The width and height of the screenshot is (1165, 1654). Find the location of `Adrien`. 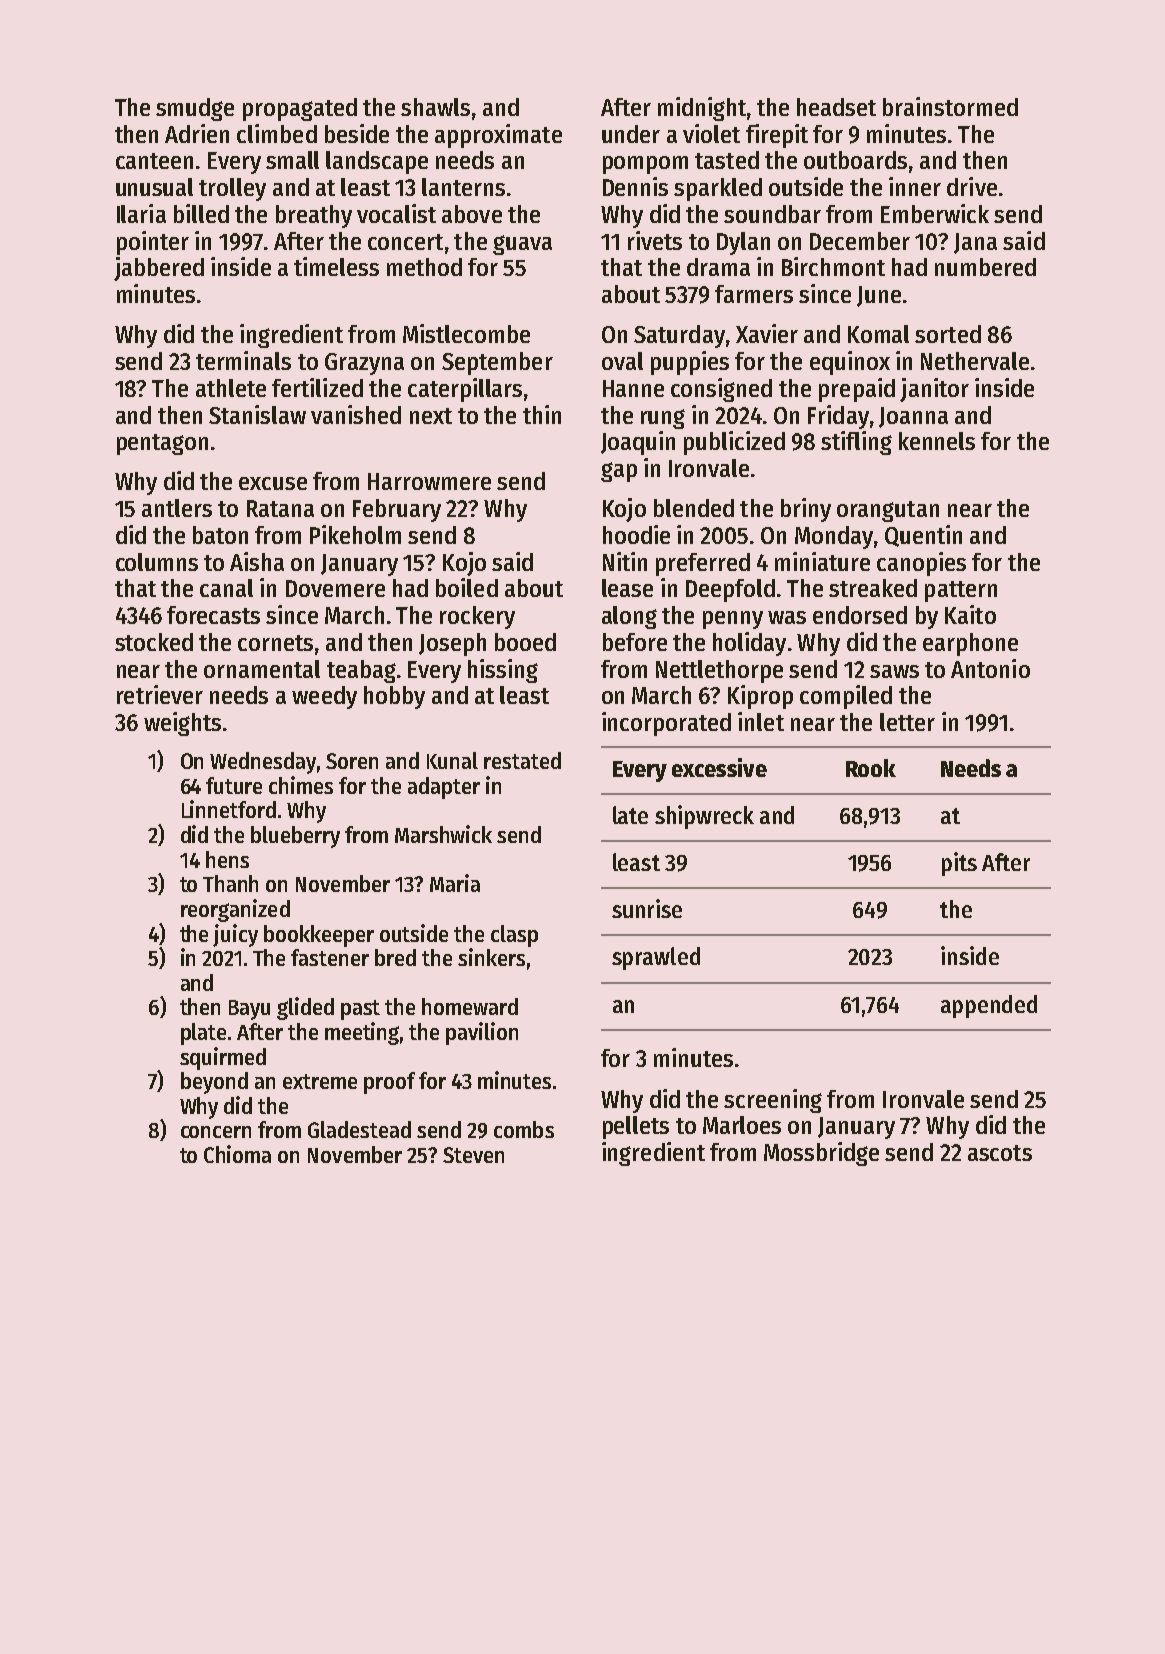

Adrien is located at coordinates (197, 133).
